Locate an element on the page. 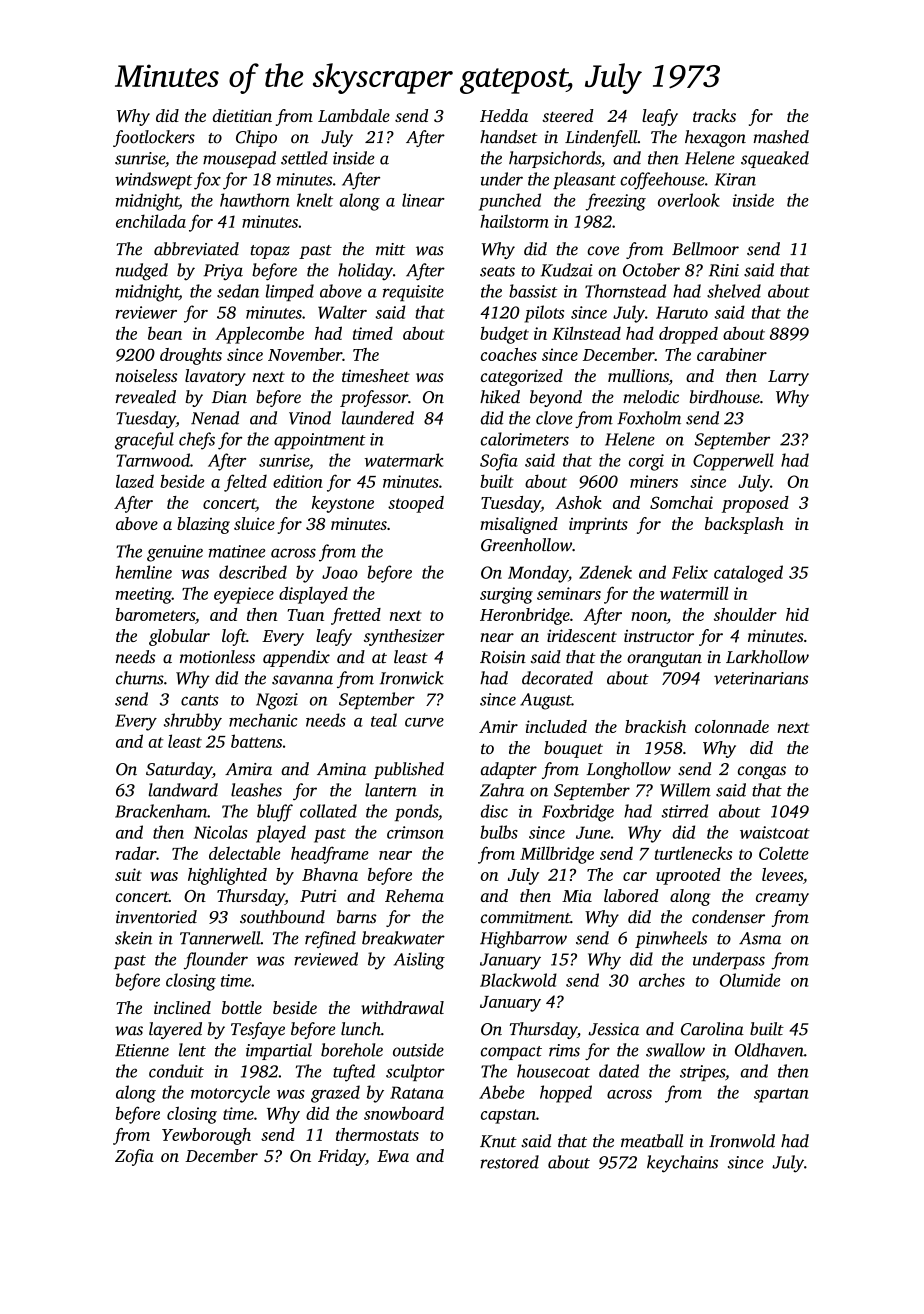  creamy is located at coordinates (782, 899).
